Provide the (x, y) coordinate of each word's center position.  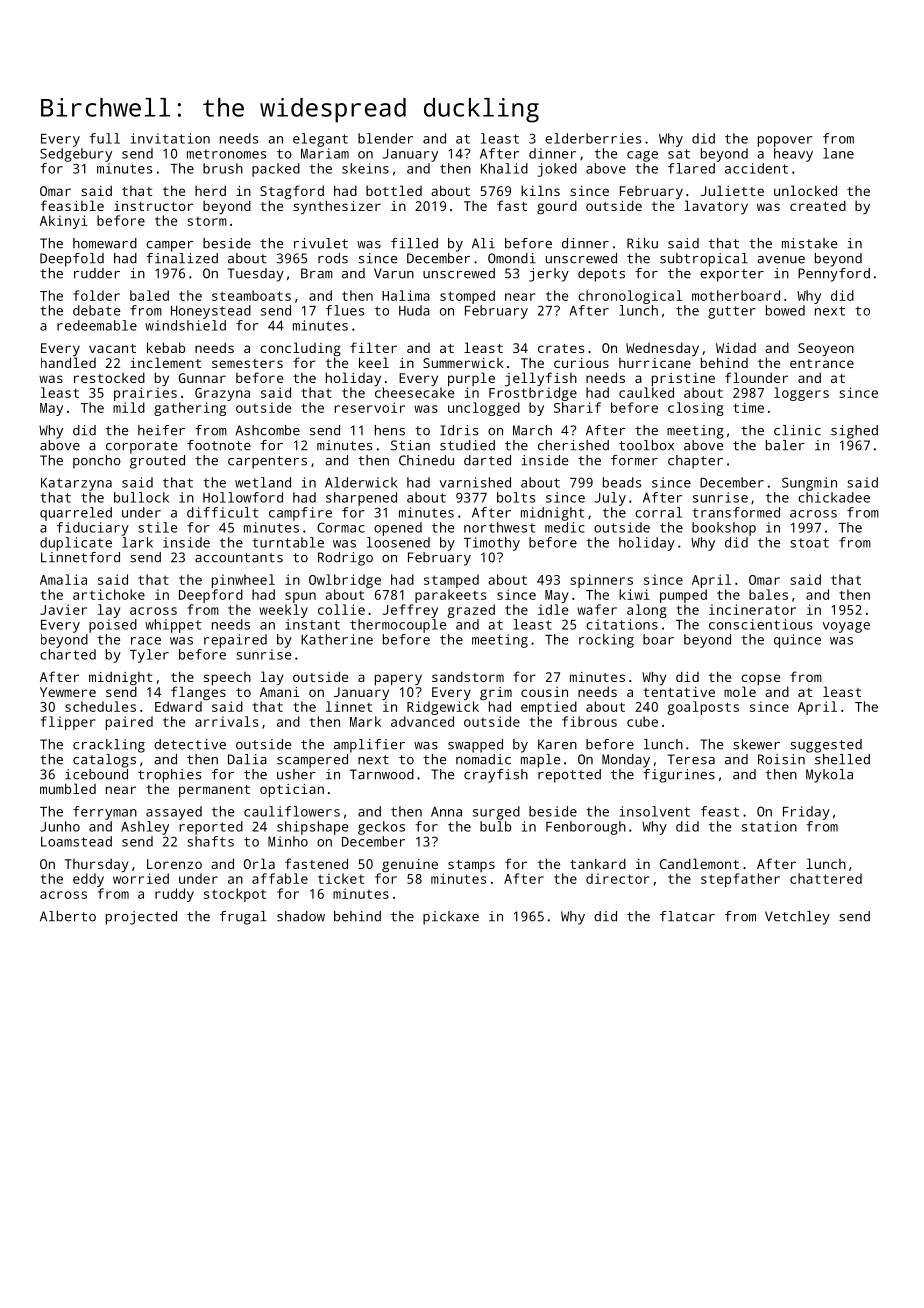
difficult (222, 512)
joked (557, 170)
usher (296, 774)
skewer (756, 744)
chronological (630, 297)
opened (398, 529)
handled (68, 362)
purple (471, 379)
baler (785, 445)
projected (141, 918)
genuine (410, 865)
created (818, 205)
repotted (569, 776)
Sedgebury (76, 155)
